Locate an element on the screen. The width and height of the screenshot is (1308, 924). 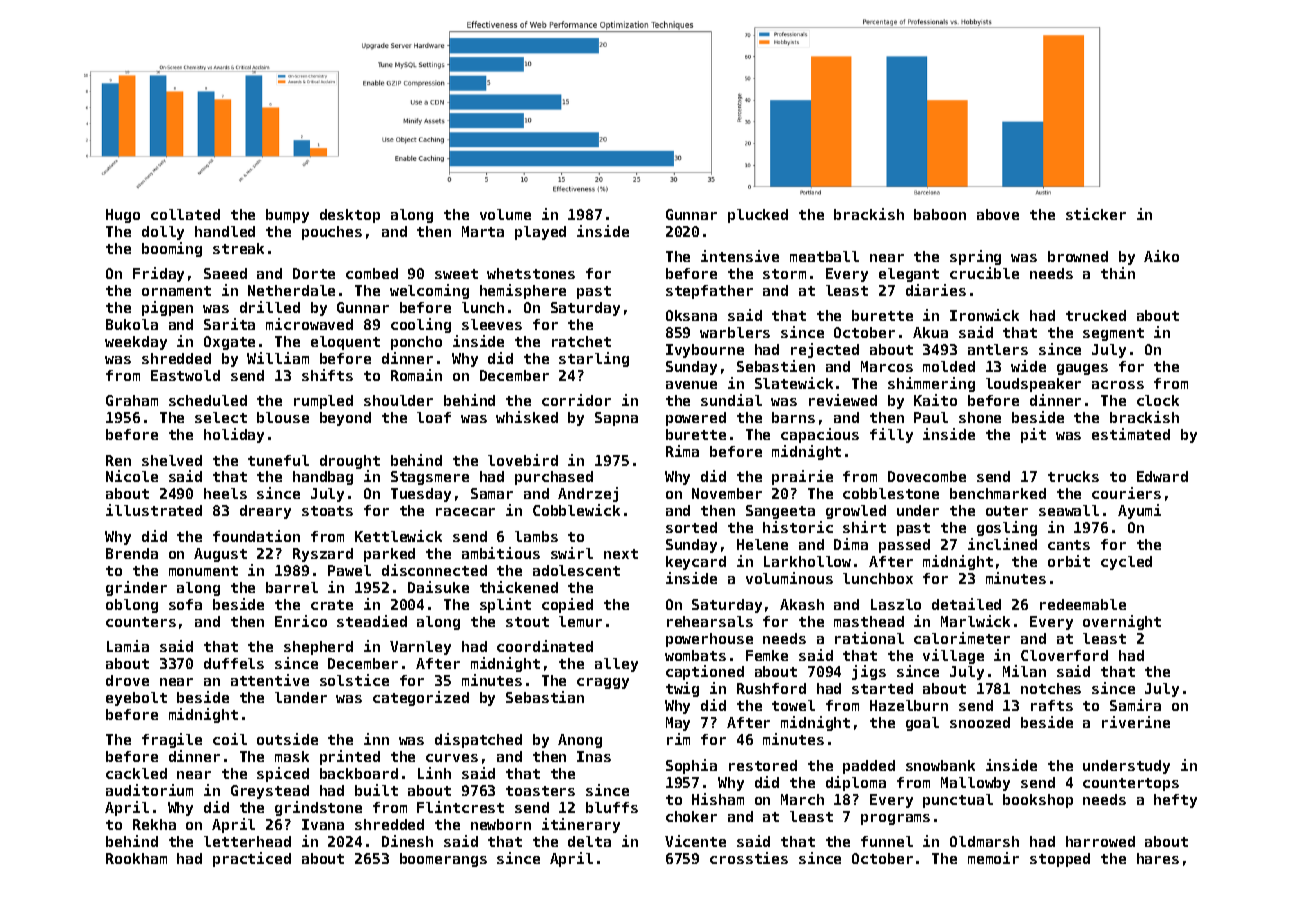
diploma is located at coordinates (856, 783).
